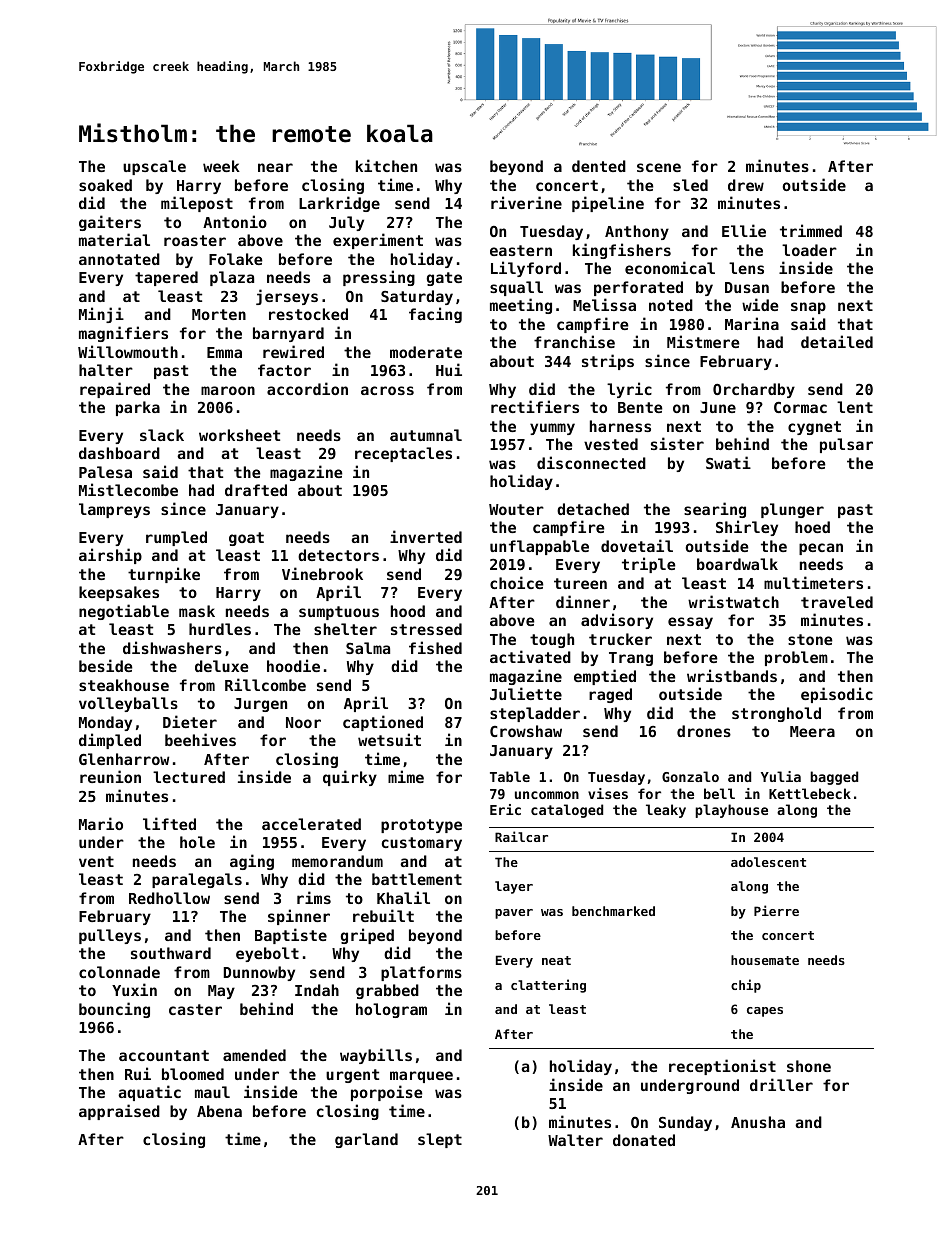 The height and width of the screenshot is (1233, 952). I want to click on drew, so click(746, 185).
